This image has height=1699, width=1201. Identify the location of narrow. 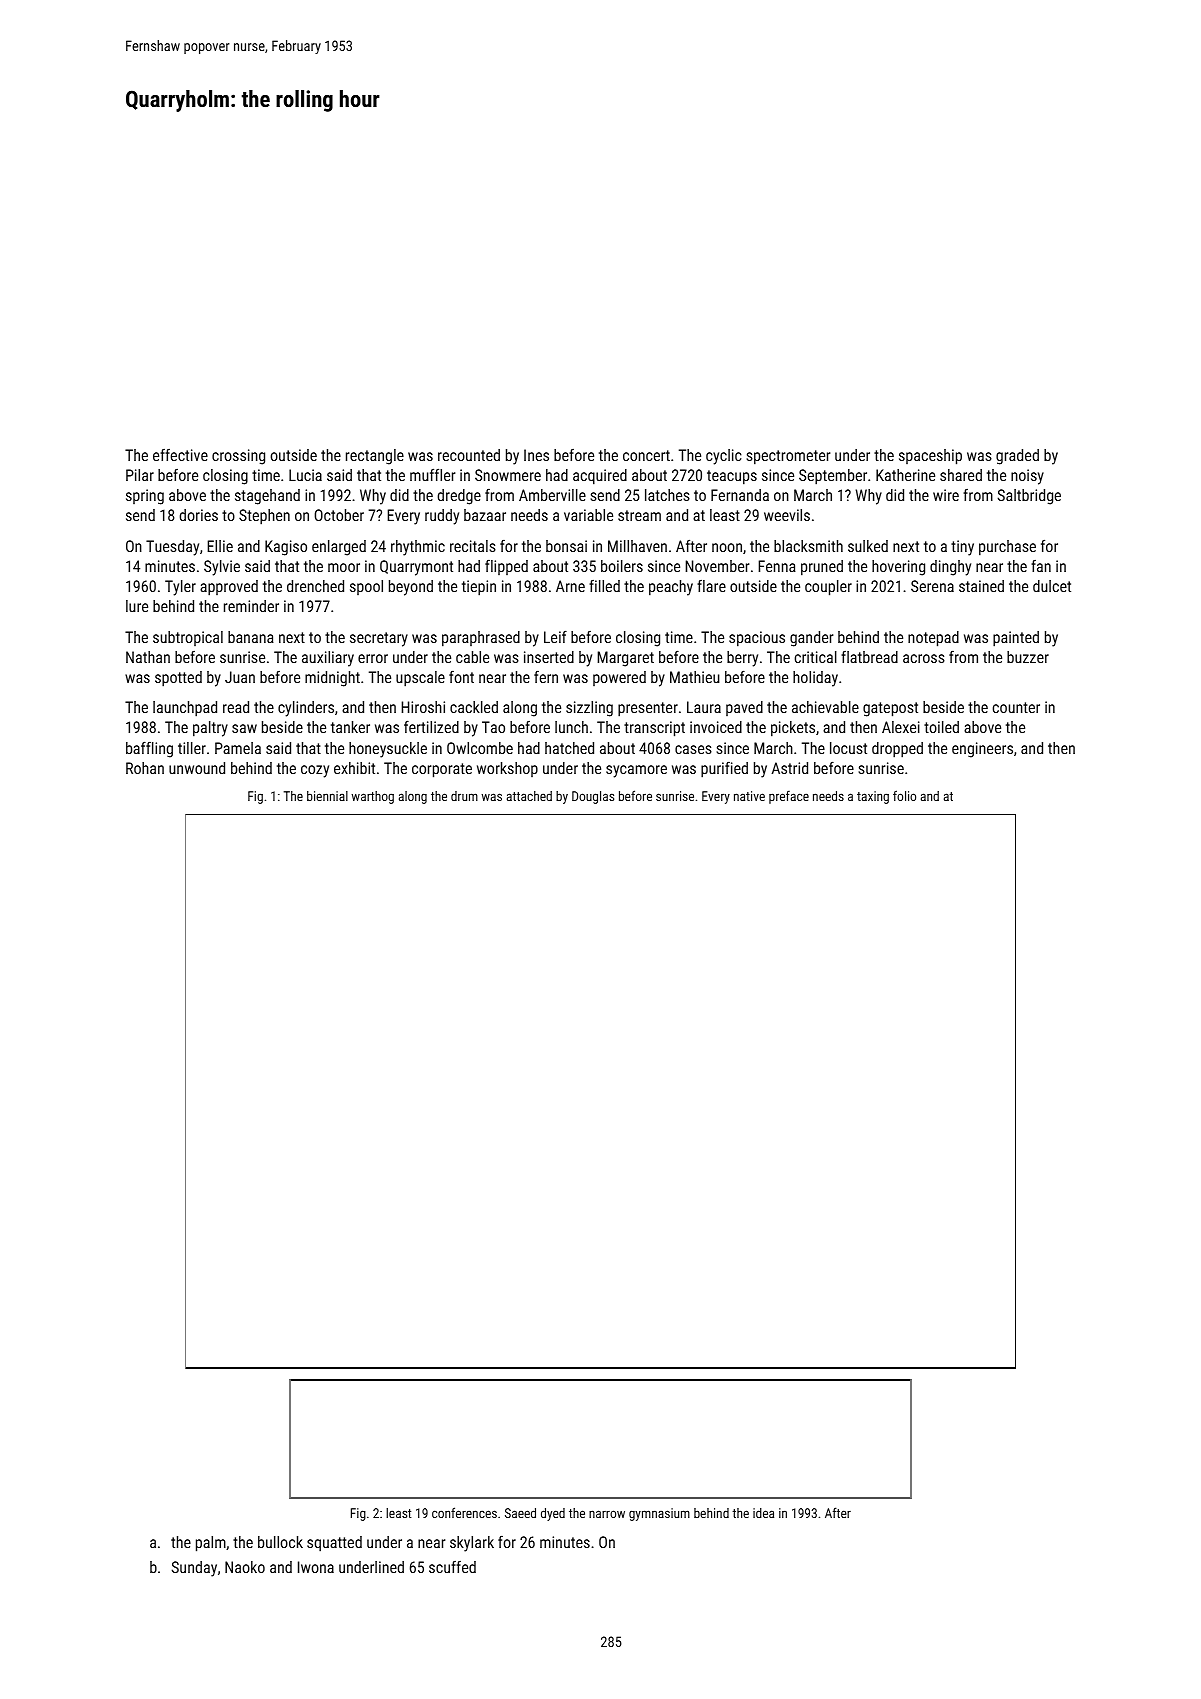
(607, 1514).
